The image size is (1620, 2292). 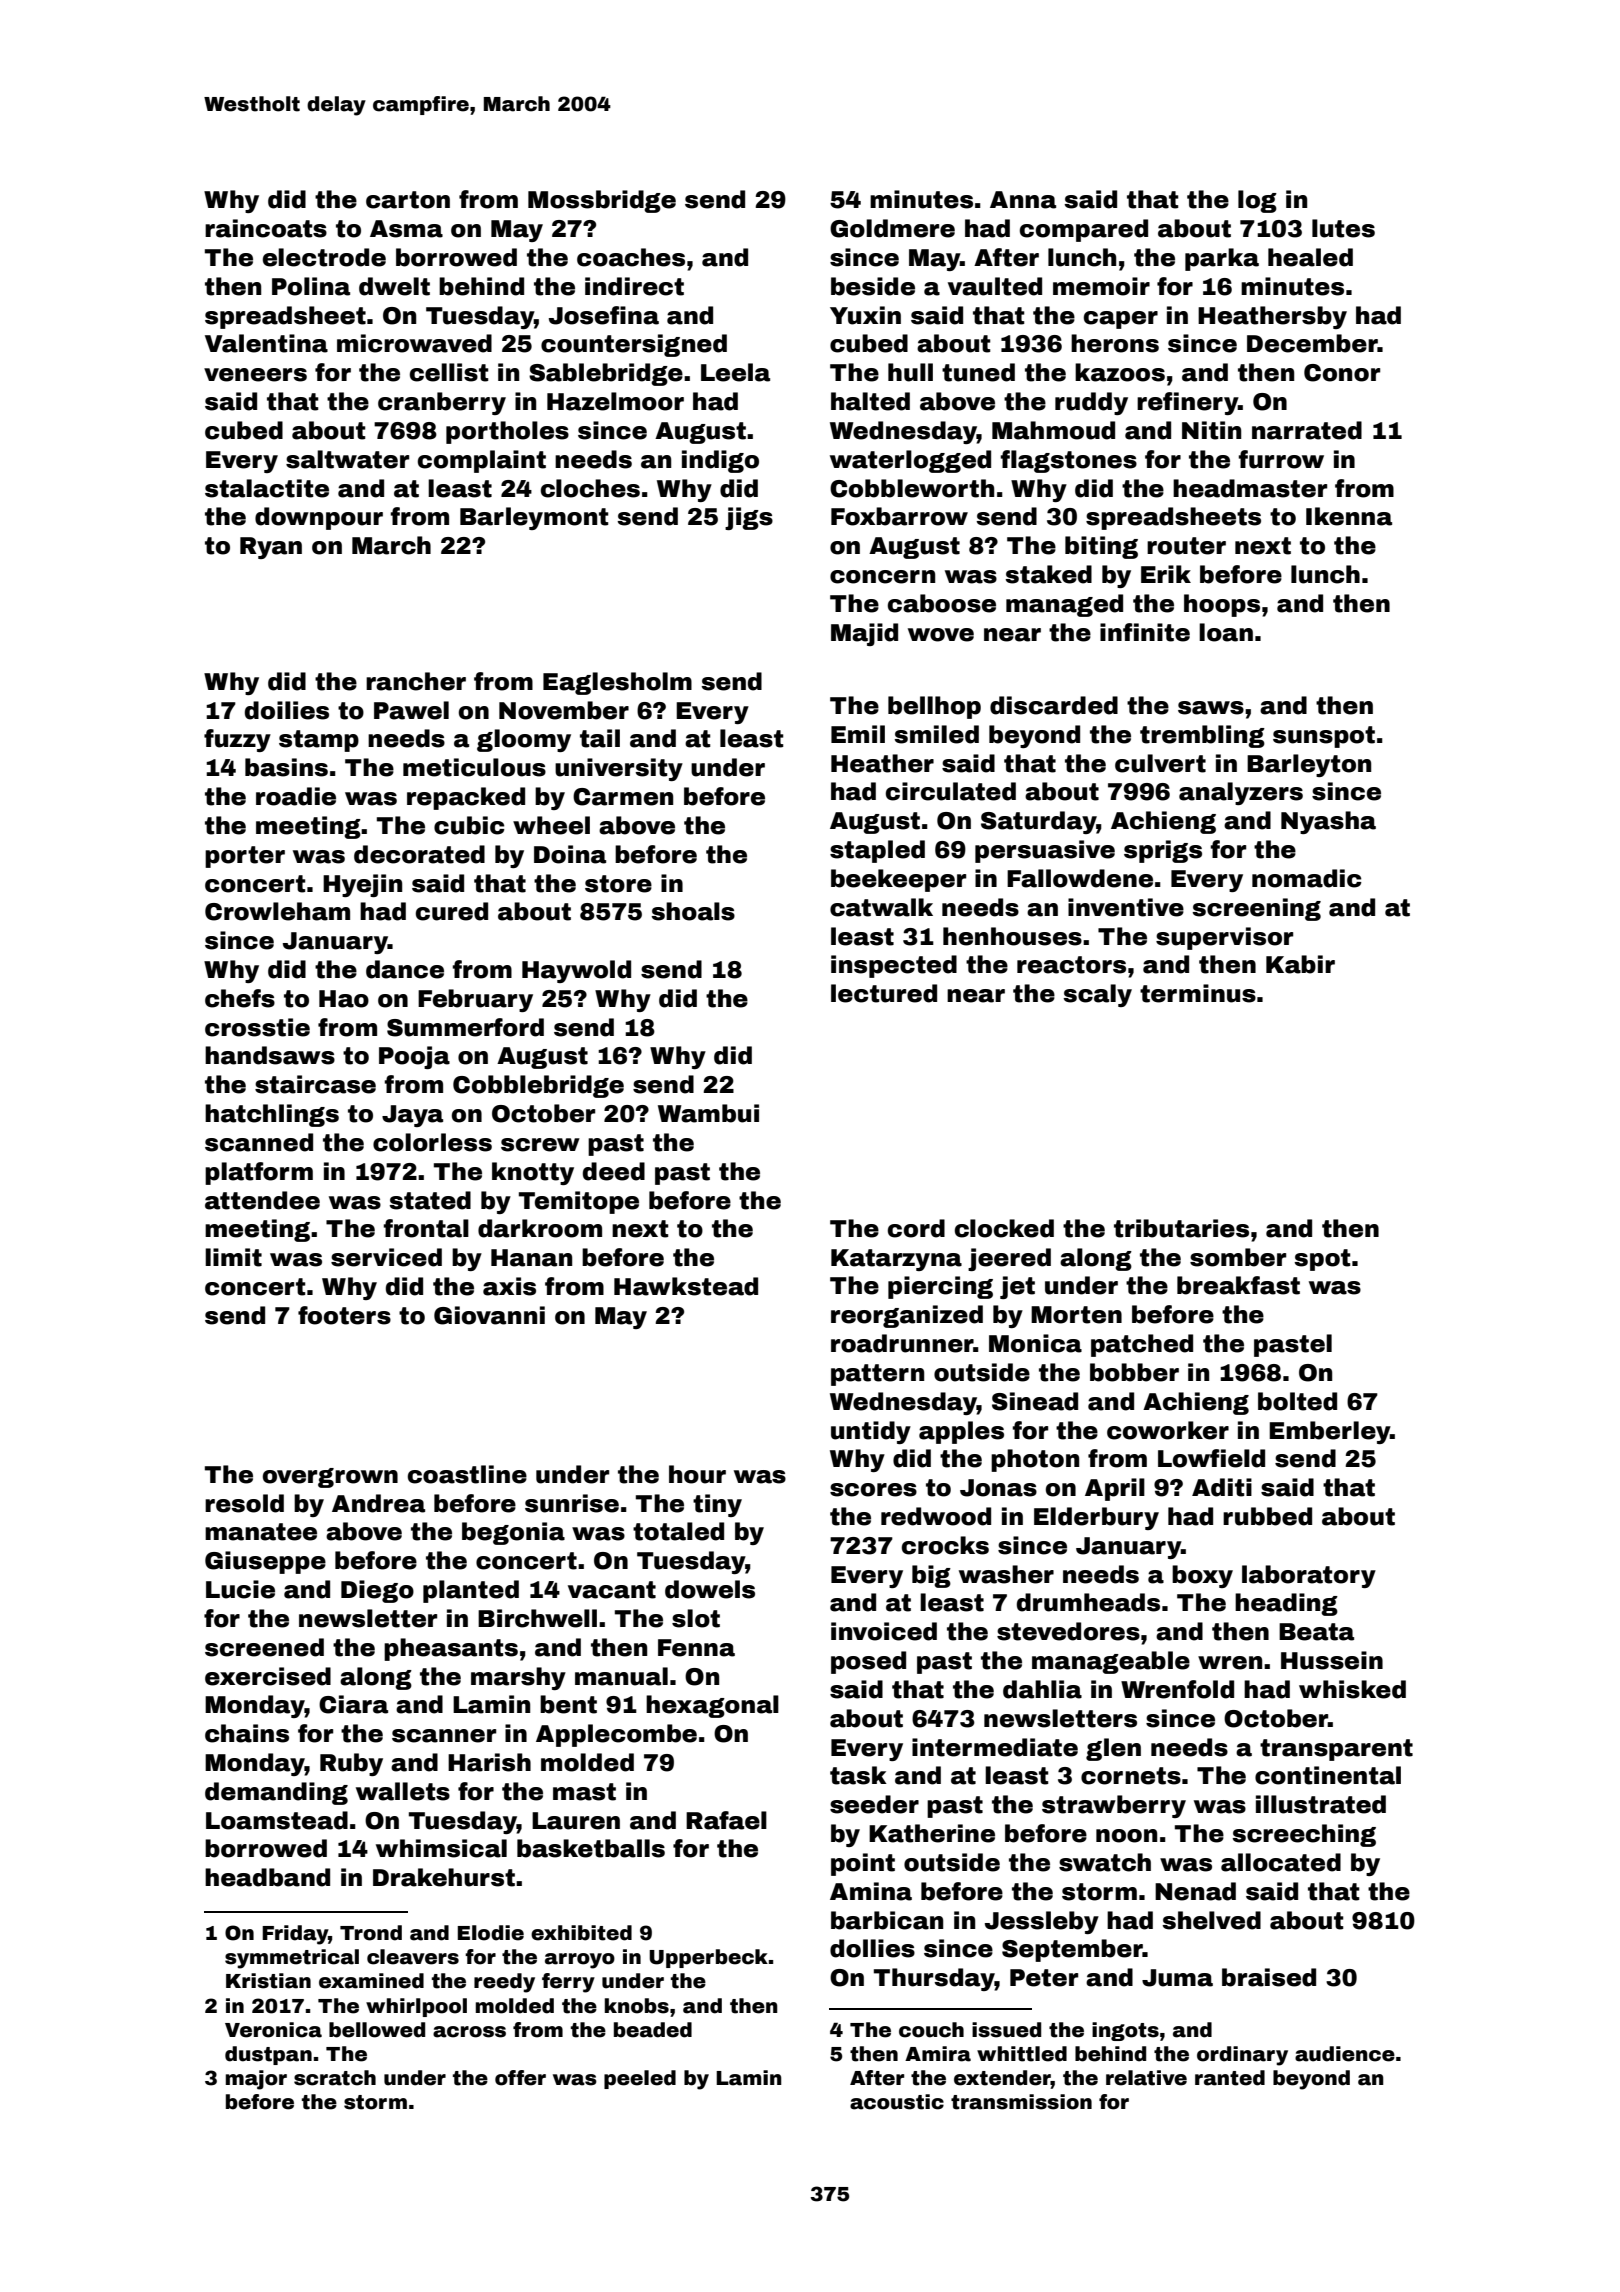 What do you see at coordinates (266, 343) in the document?
I see `Valentina` at bounding box center [266, 343].
